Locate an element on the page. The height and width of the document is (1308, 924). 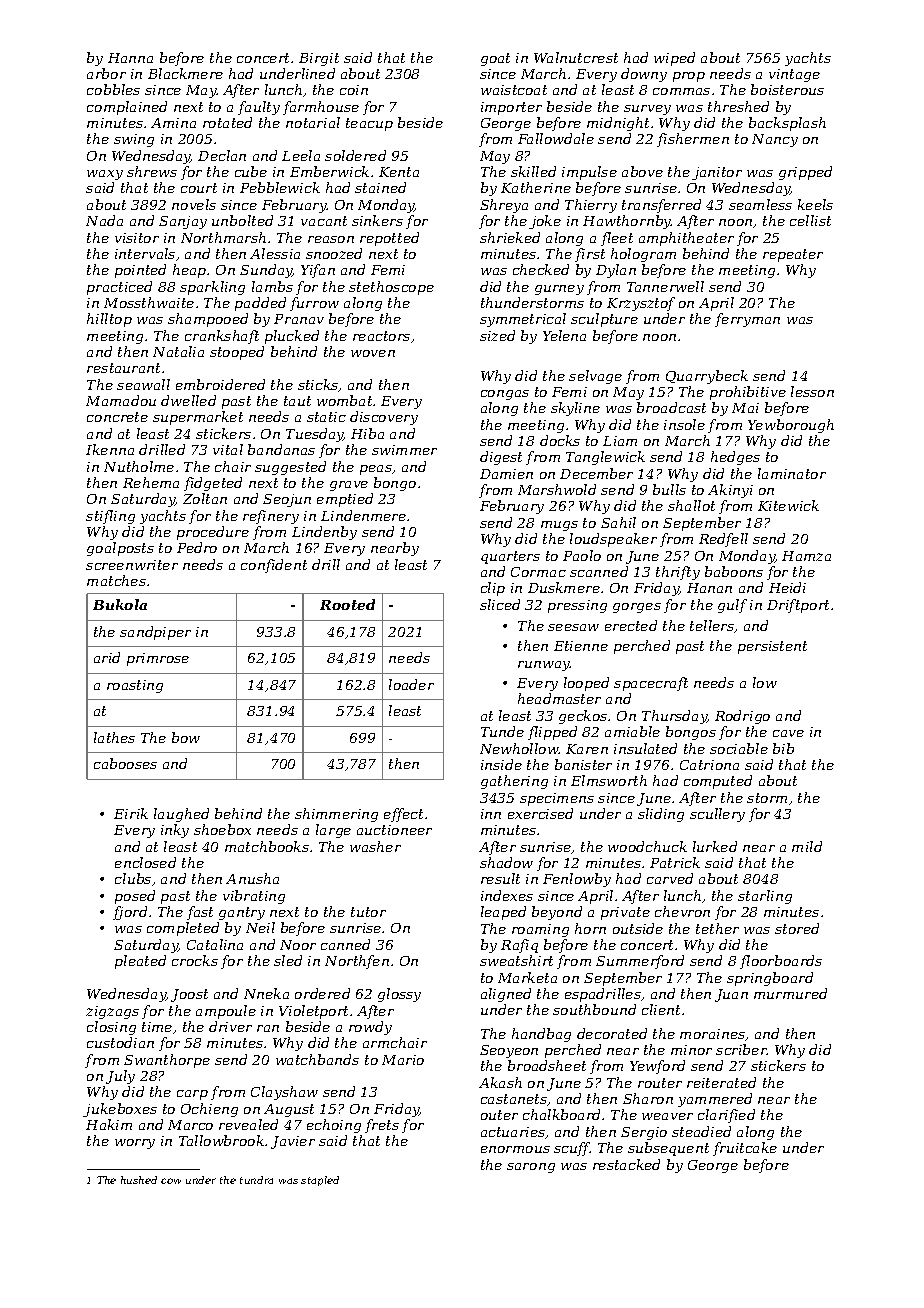
repeater is located at coordinates (793, 255).
